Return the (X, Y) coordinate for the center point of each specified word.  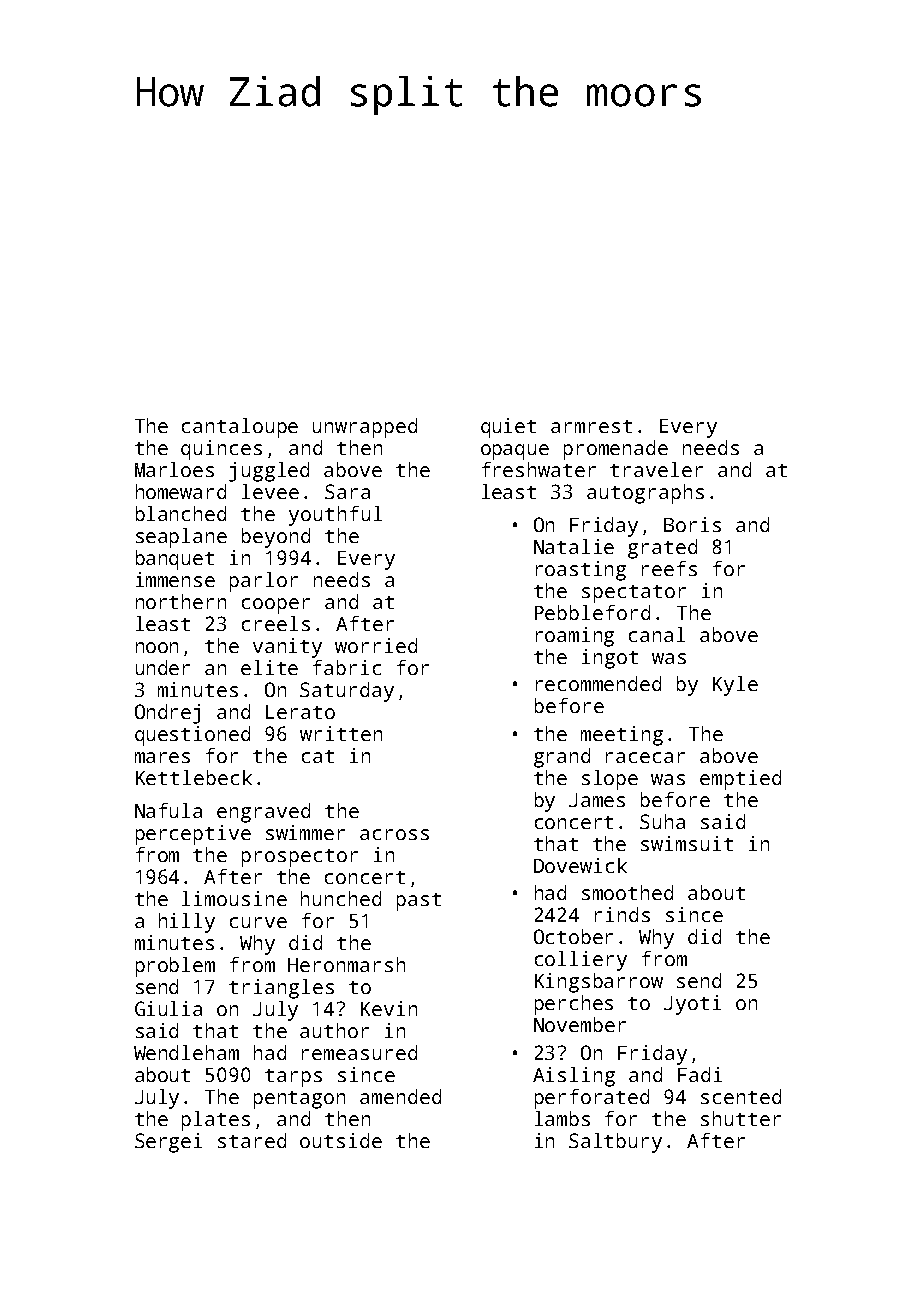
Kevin (389, 1008)
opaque (515, 452)
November (580, 1024)
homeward (181, 491)
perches (574, 1005)
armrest (591, 426)
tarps (293, 1078)
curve (258, 922)
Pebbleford (592, 612)
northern (181, 601)
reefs (669, 568)
